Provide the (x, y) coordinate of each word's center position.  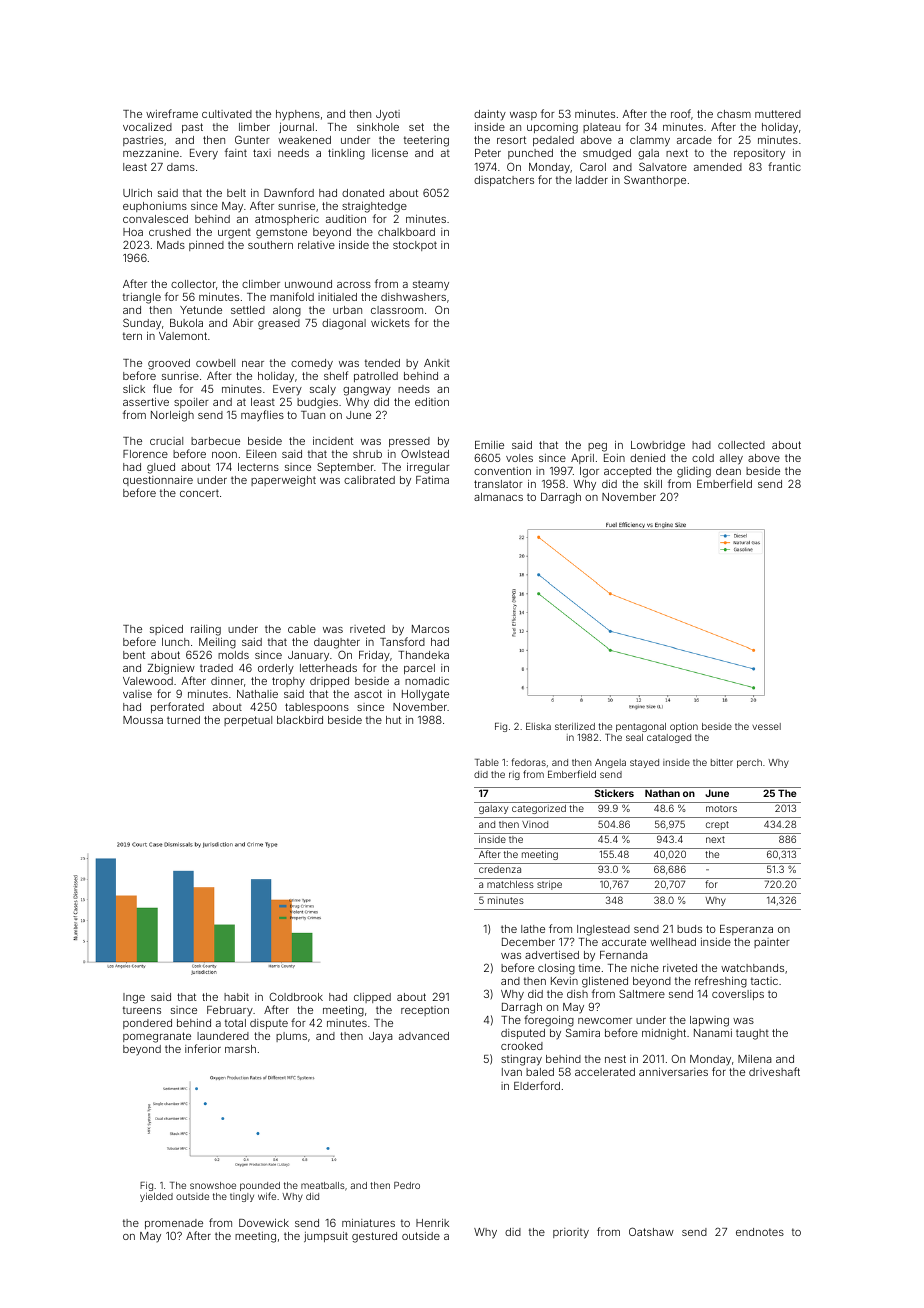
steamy (431, 285)
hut (393, 720)
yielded (156, 1197)
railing (206, 630)
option (684, 727)
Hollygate (425, 695)
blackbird (300, 720)
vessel (766, 726)
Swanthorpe (655, 180)
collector (193, 284)
